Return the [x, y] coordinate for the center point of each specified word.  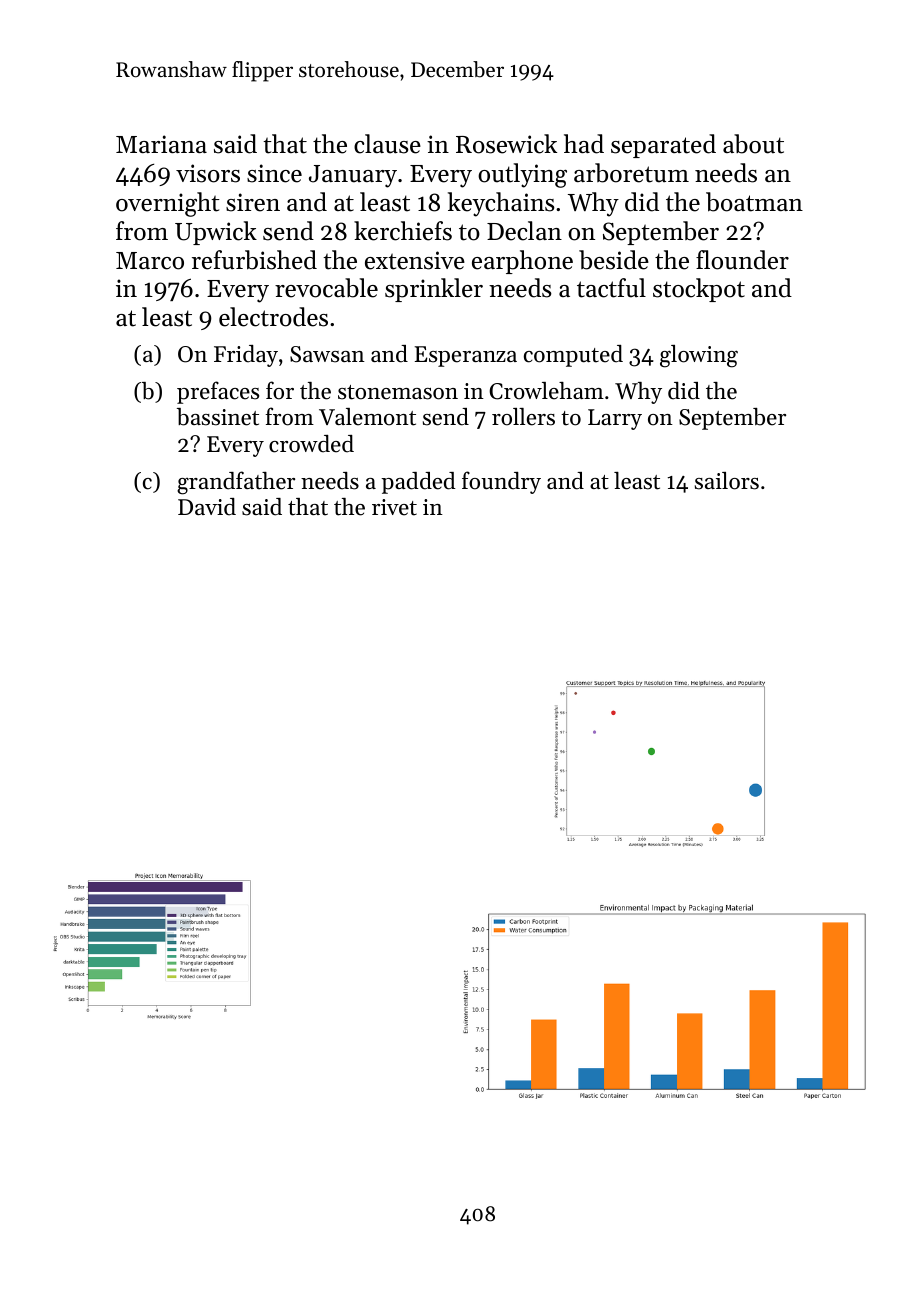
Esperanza [466, 356]
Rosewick [506, 144]
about [753, 144]
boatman [754, 202]
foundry [501, 482]
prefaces [218, 392]
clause [387, 144]
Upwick [216, 233]
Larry [615, 419]
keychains [501, 204]
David [207, 507]
